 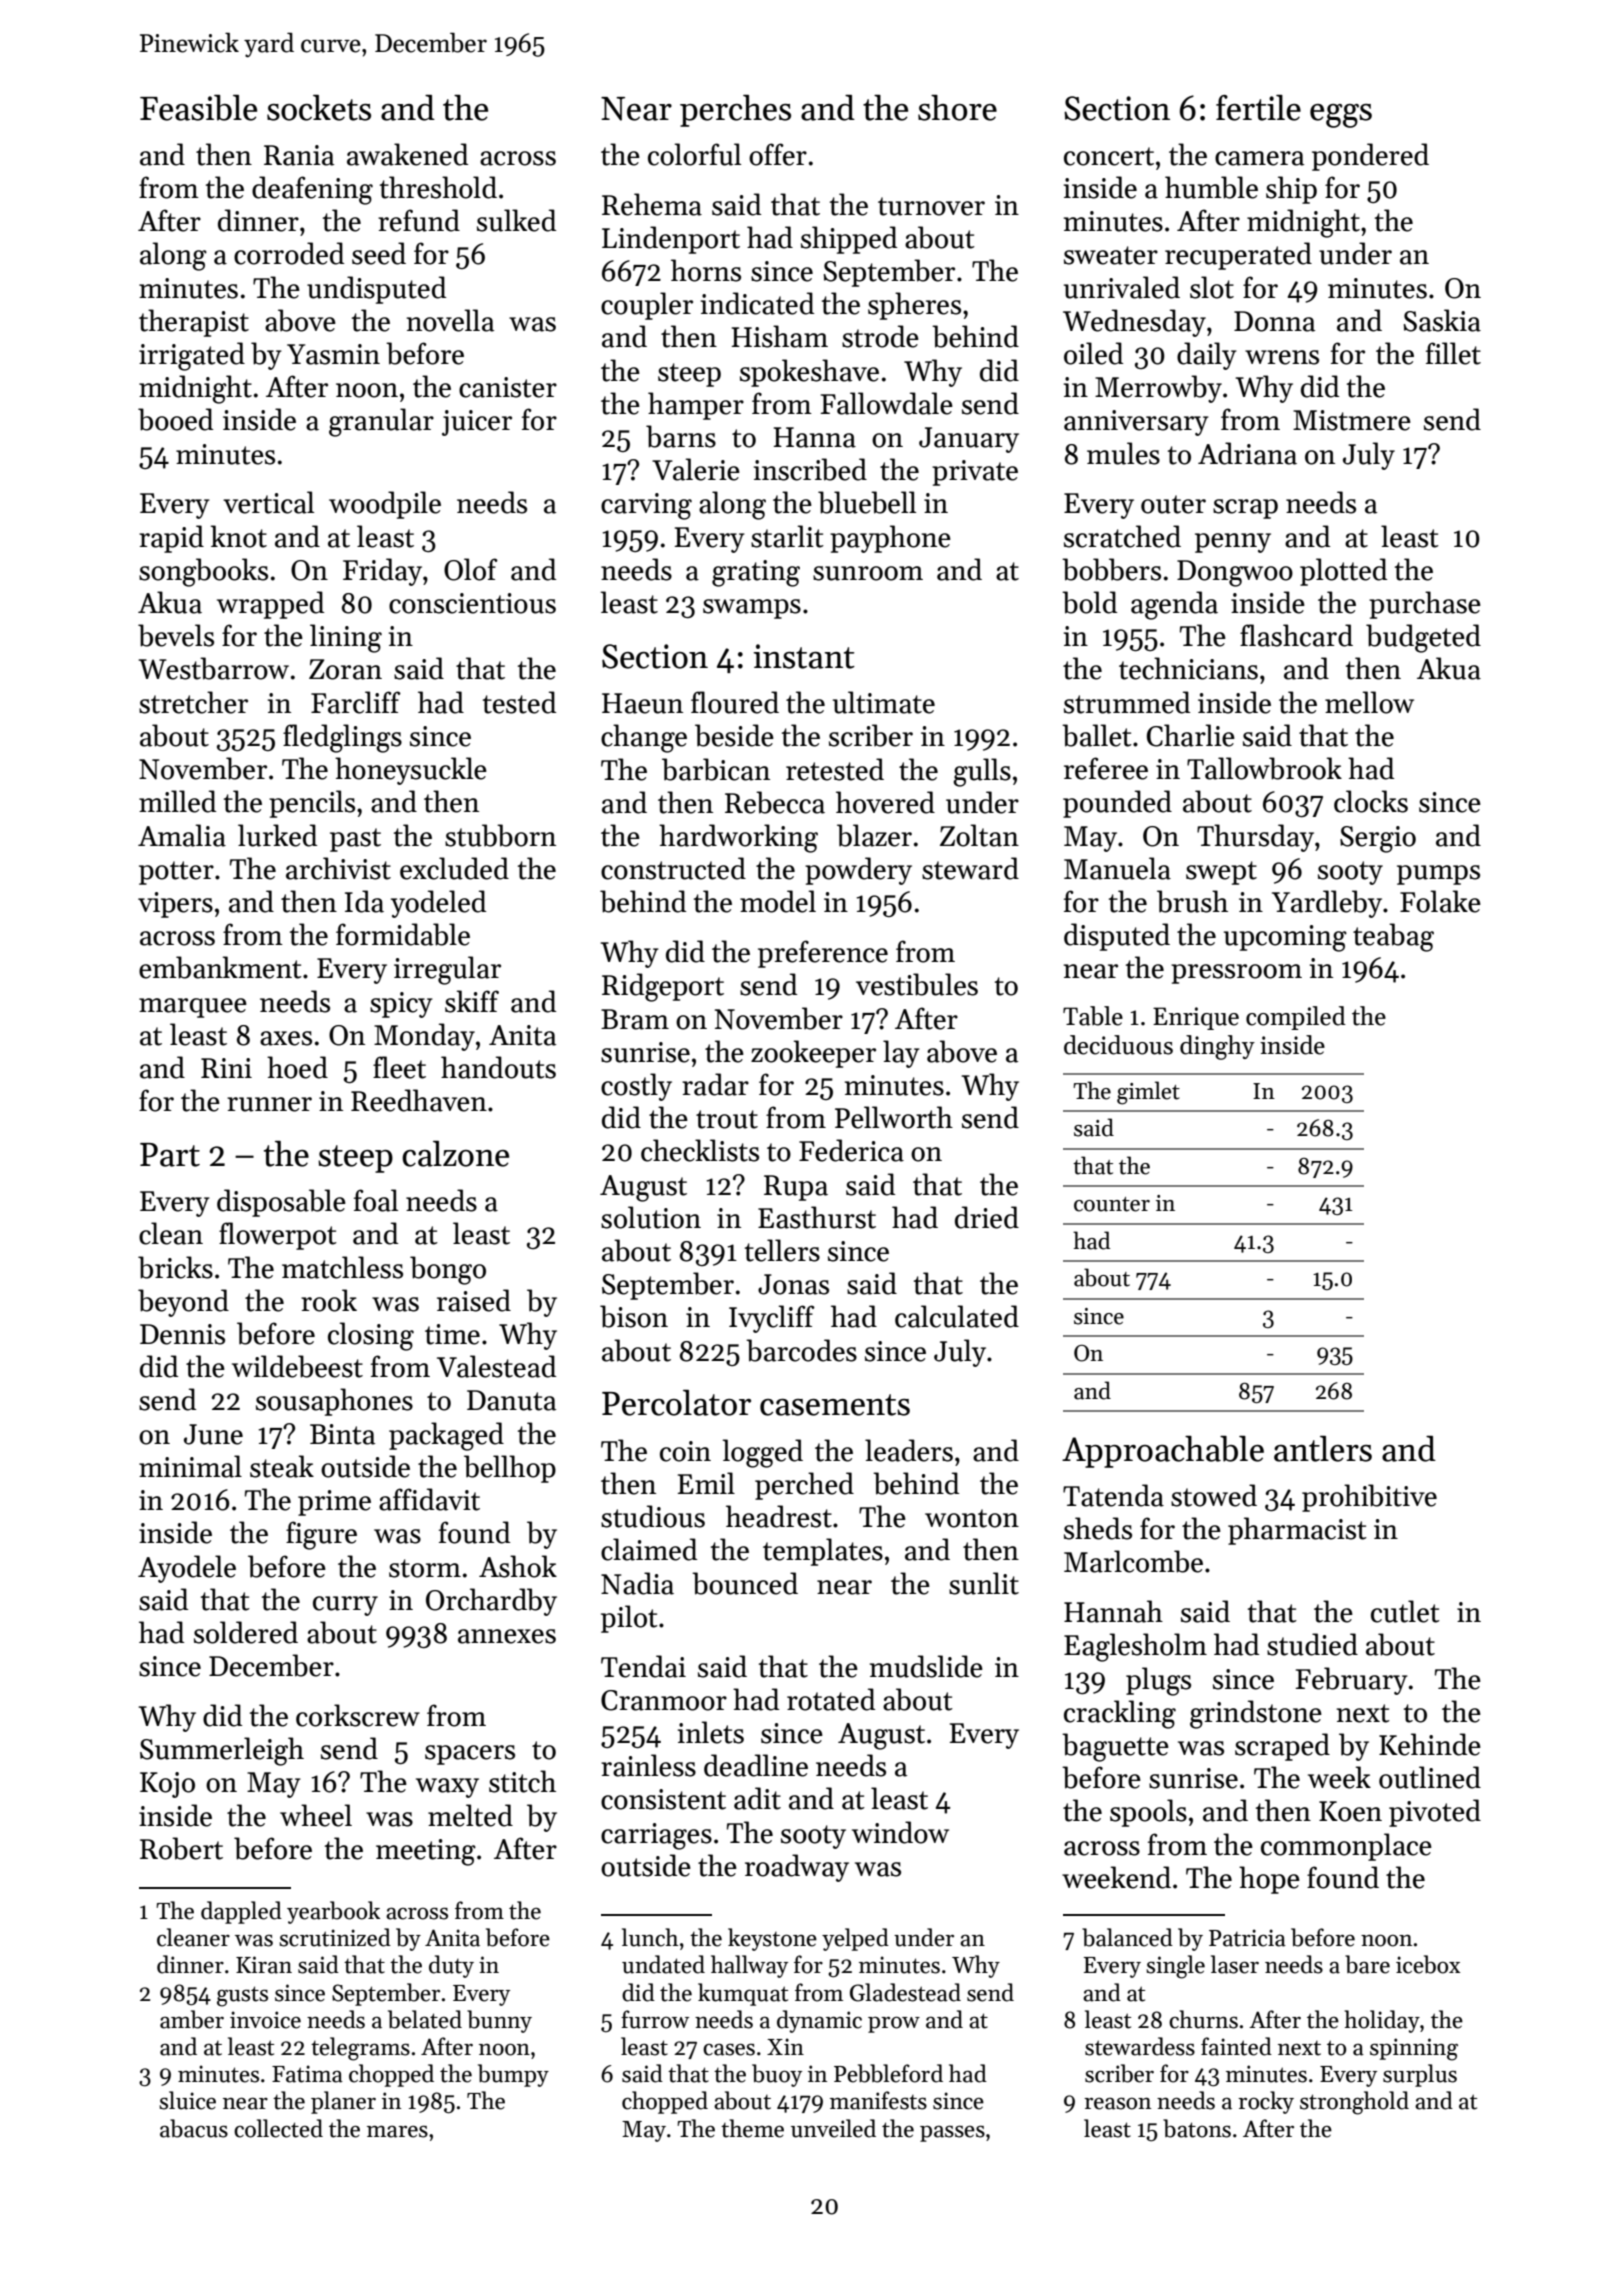 I want to click on woodpile, so click(x=385, y=505).
